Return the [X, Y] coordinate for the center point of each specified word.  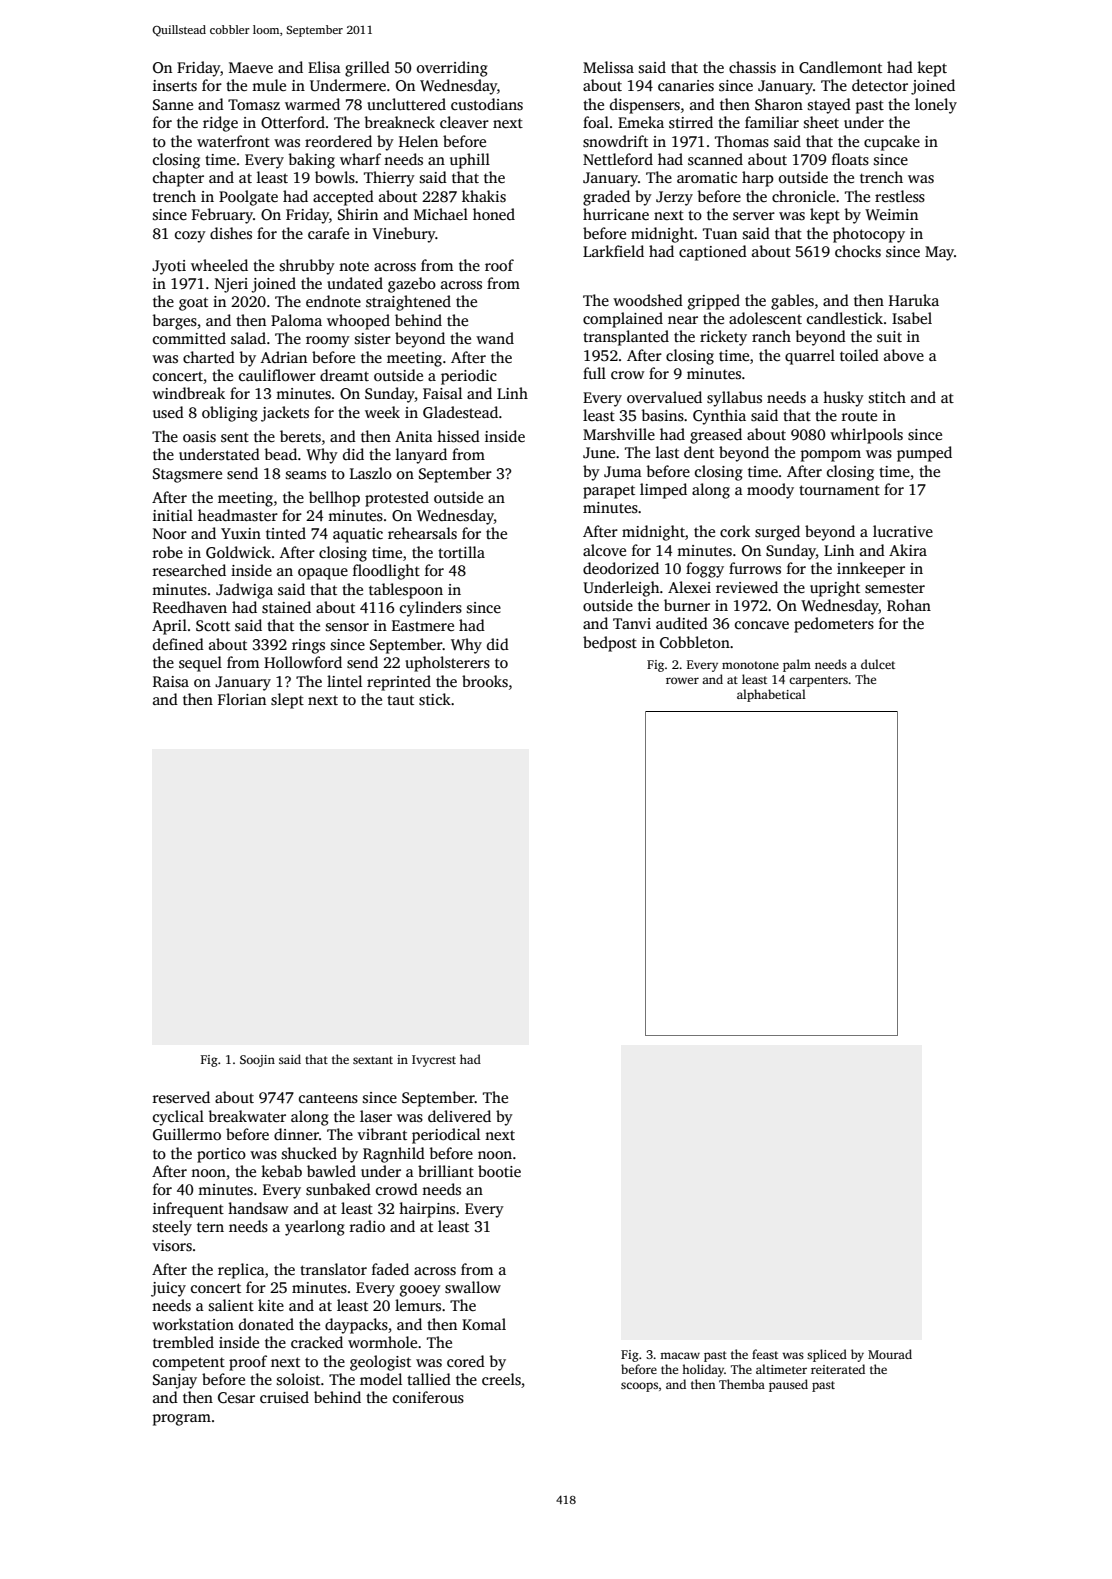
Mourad [890, 1354]
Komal [484, 1324]
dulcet [878, 664]
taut [400, 700]
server [754, 216]
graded [606, 198]
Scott [213, 626]
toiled [859, 355]
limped [663, 491]
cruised [284, 1397]
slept [287, 701]
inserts [175, 86]
